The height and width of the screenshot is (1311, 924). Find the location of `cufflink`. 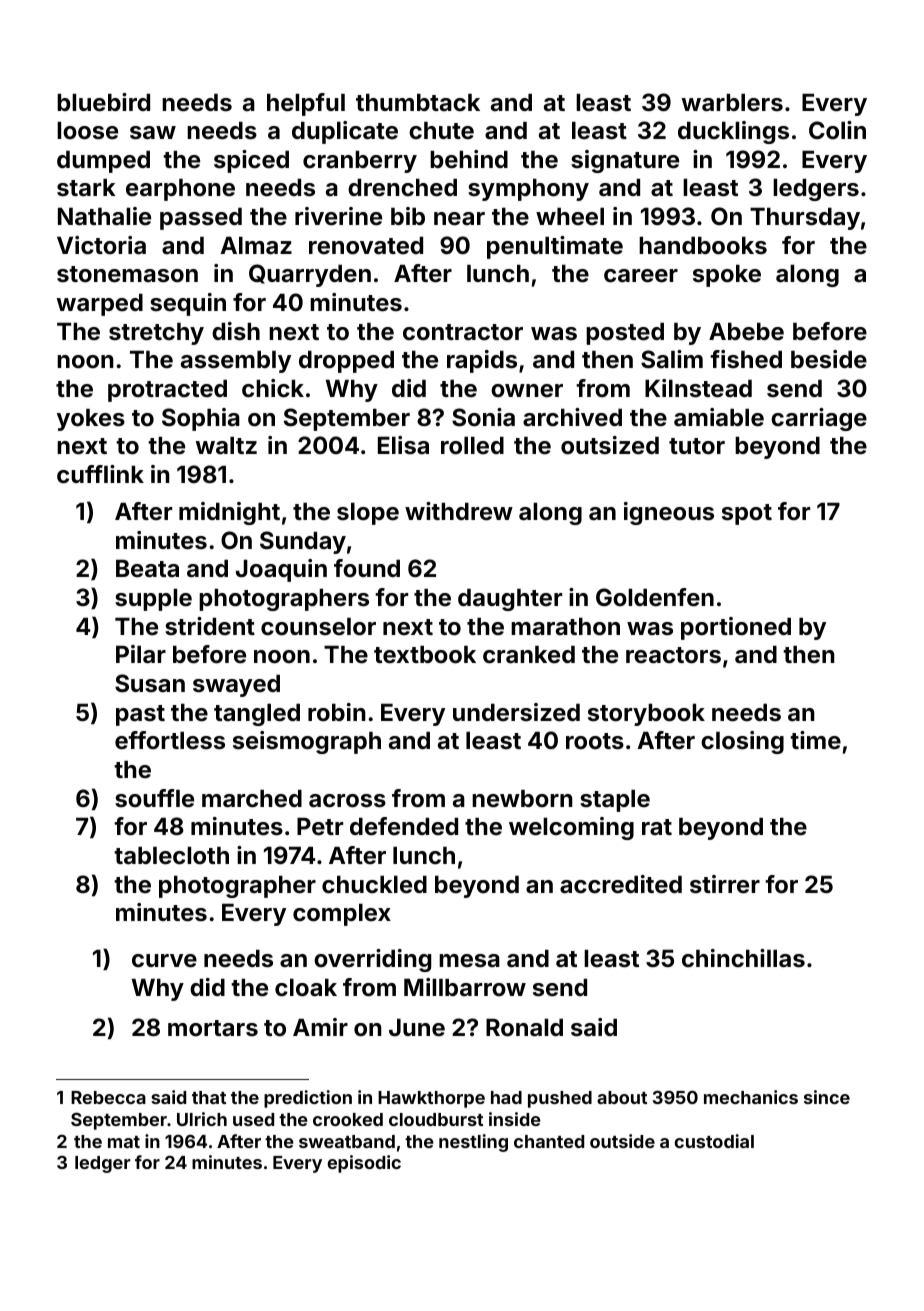

cufflink is located at coordinates (100, 474).
